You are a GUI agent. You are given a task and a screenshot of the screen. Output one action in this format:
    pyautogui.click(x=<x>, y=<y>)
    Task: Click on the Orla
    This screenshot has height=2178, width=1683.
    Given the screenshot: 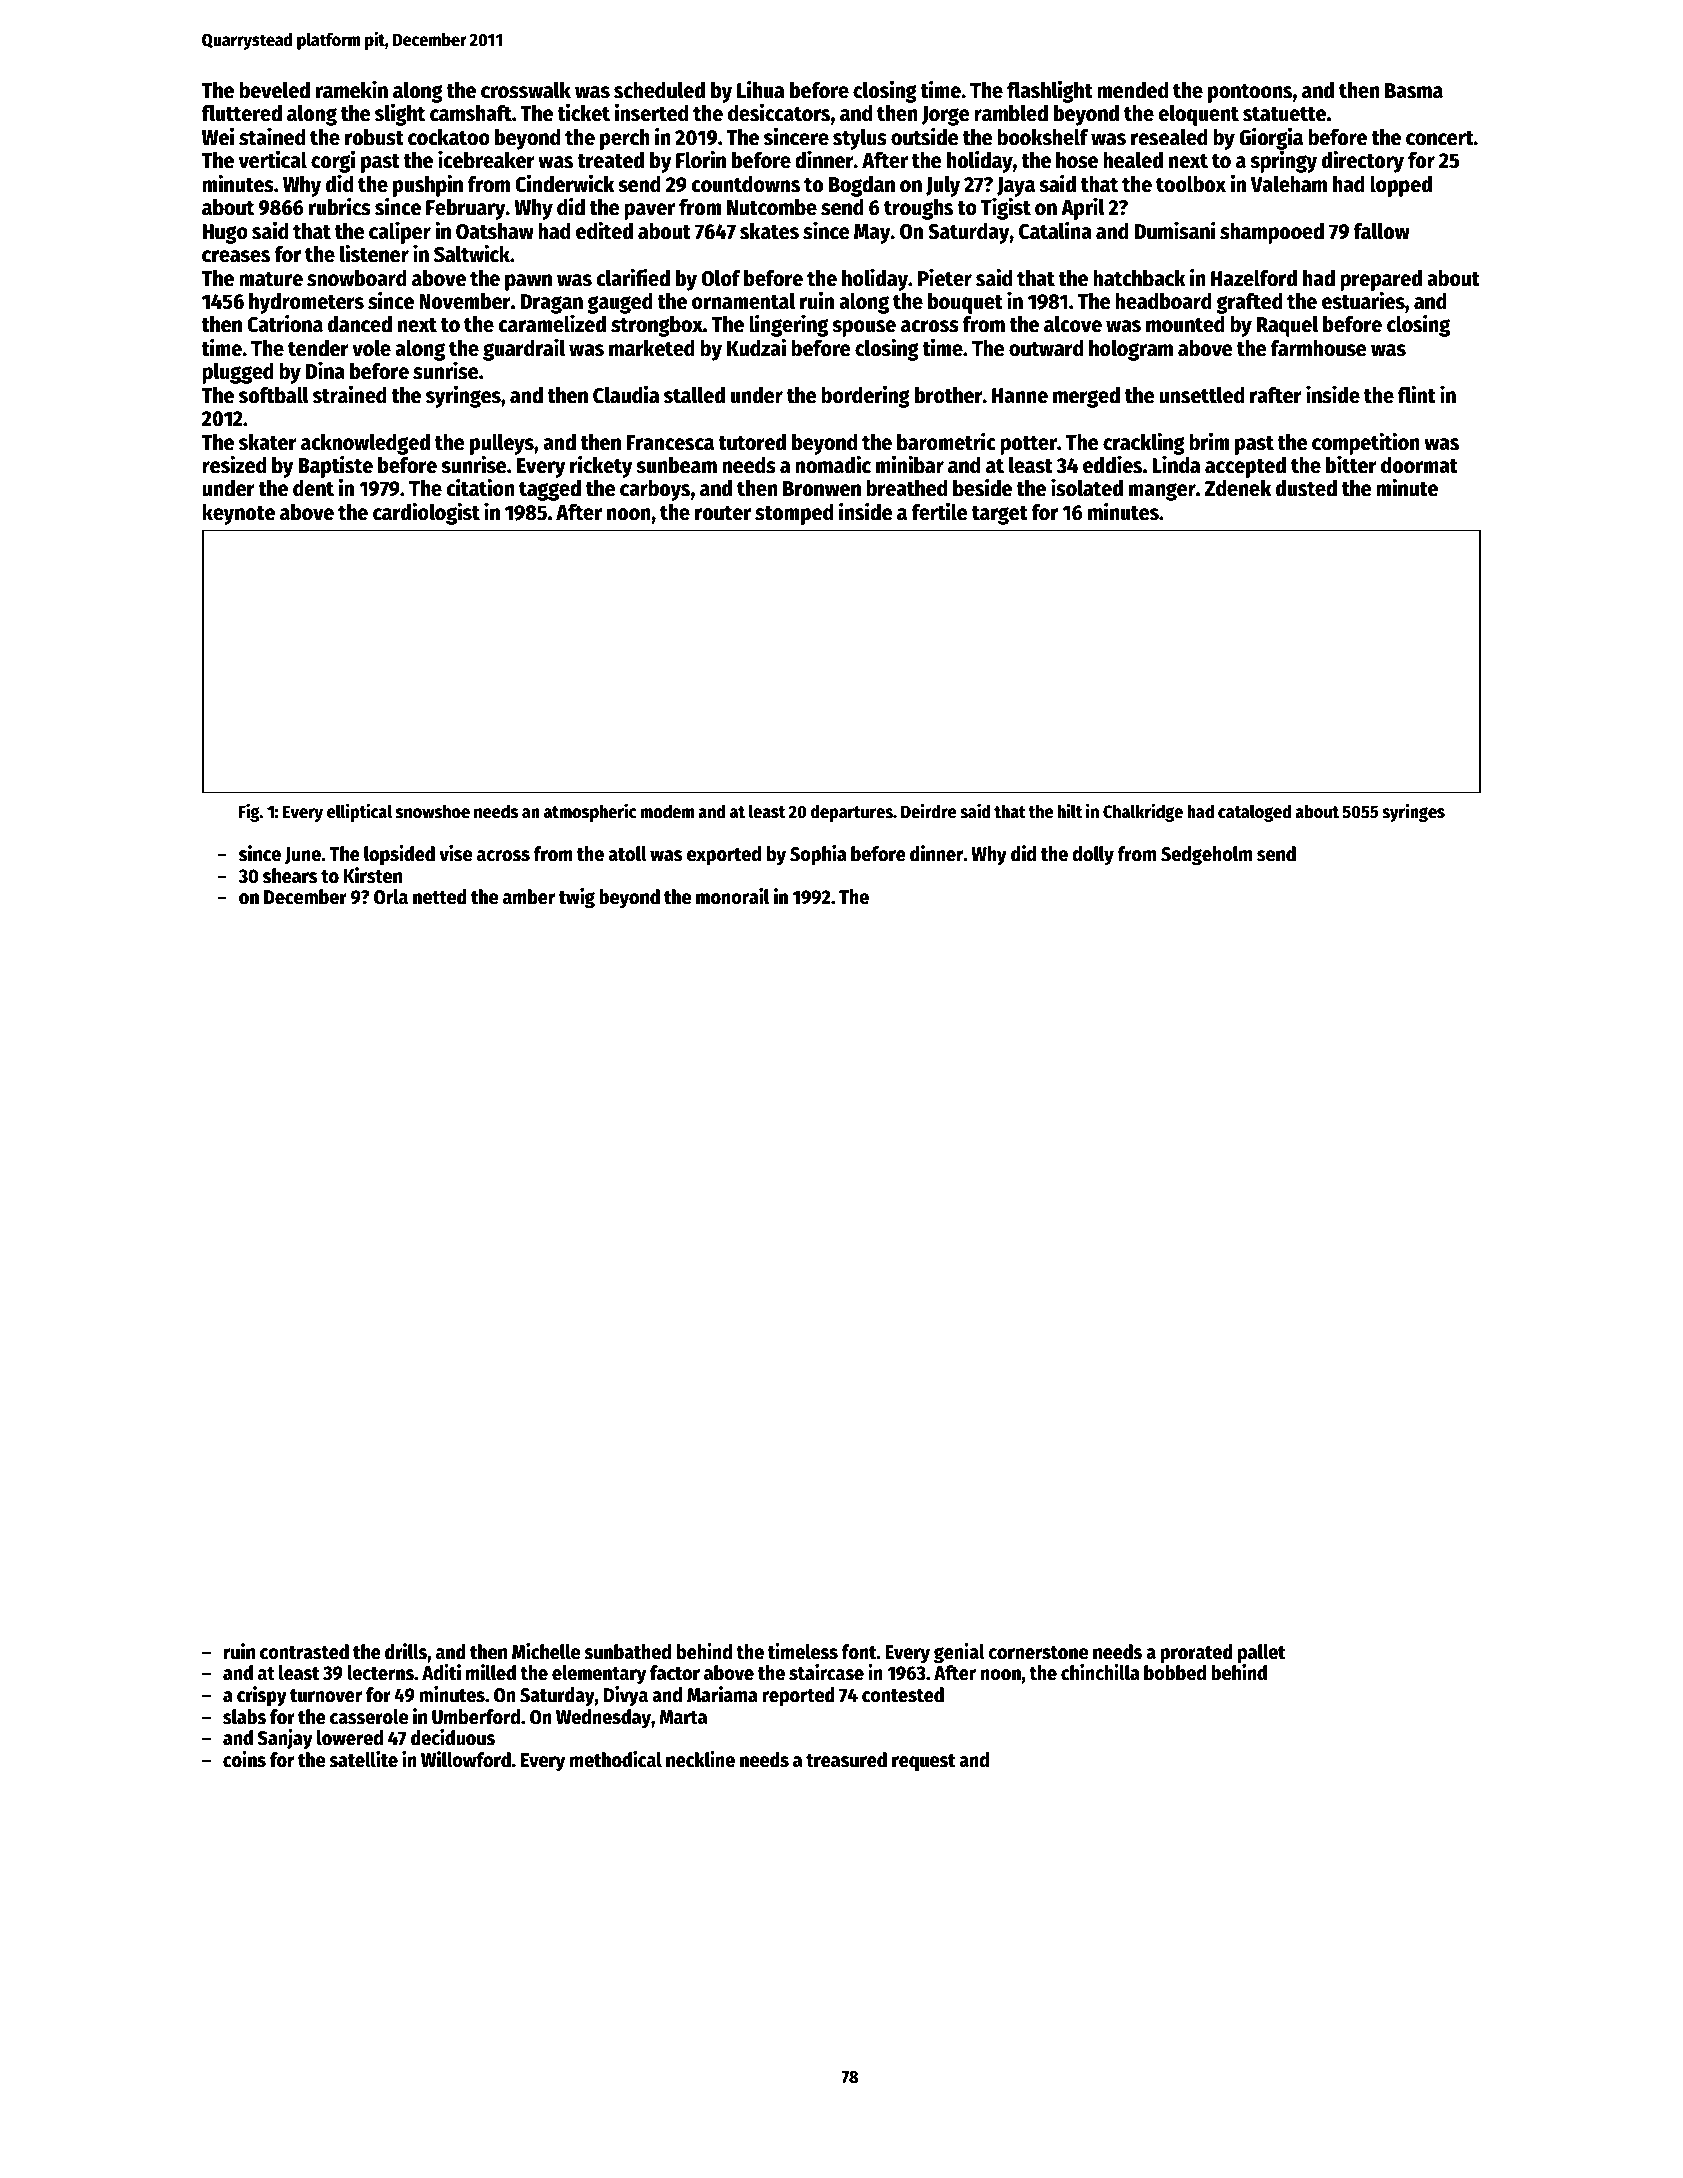 What is the action you would take?
    pyautogui.click(x=391, y=897)
